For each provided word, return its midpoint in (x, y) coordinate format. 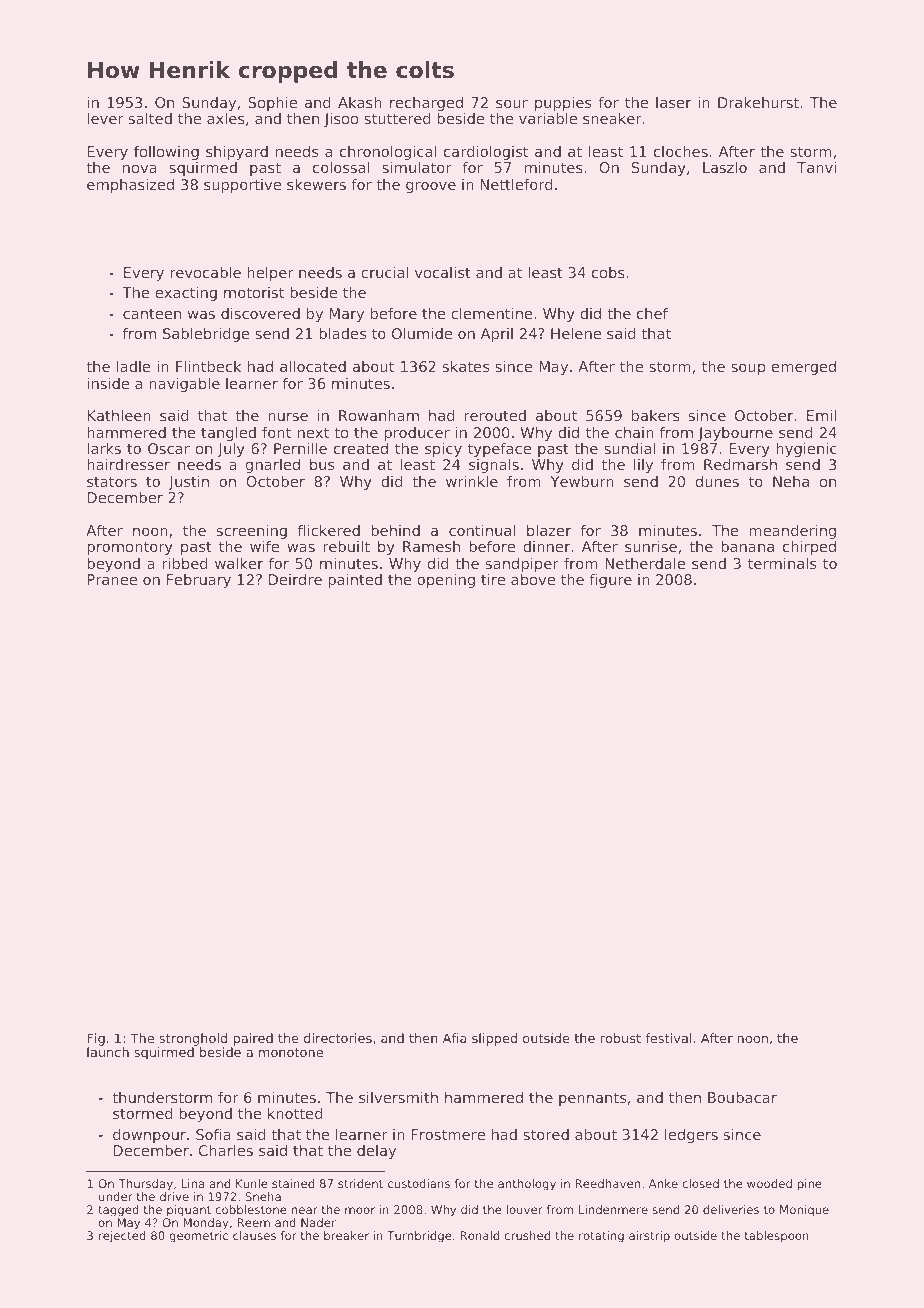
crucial (384, 272)
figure (610, 581)
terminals (782, 563)
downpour (149, 1136)
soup (748, 369)
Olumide (422, 333)
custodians (419, 1183)
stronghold (193, 1039)
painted (355, 581)
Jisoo (341, 120)
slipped (494, 1039)
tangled (228, 434)
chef (652, 313)
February (199, 581)
